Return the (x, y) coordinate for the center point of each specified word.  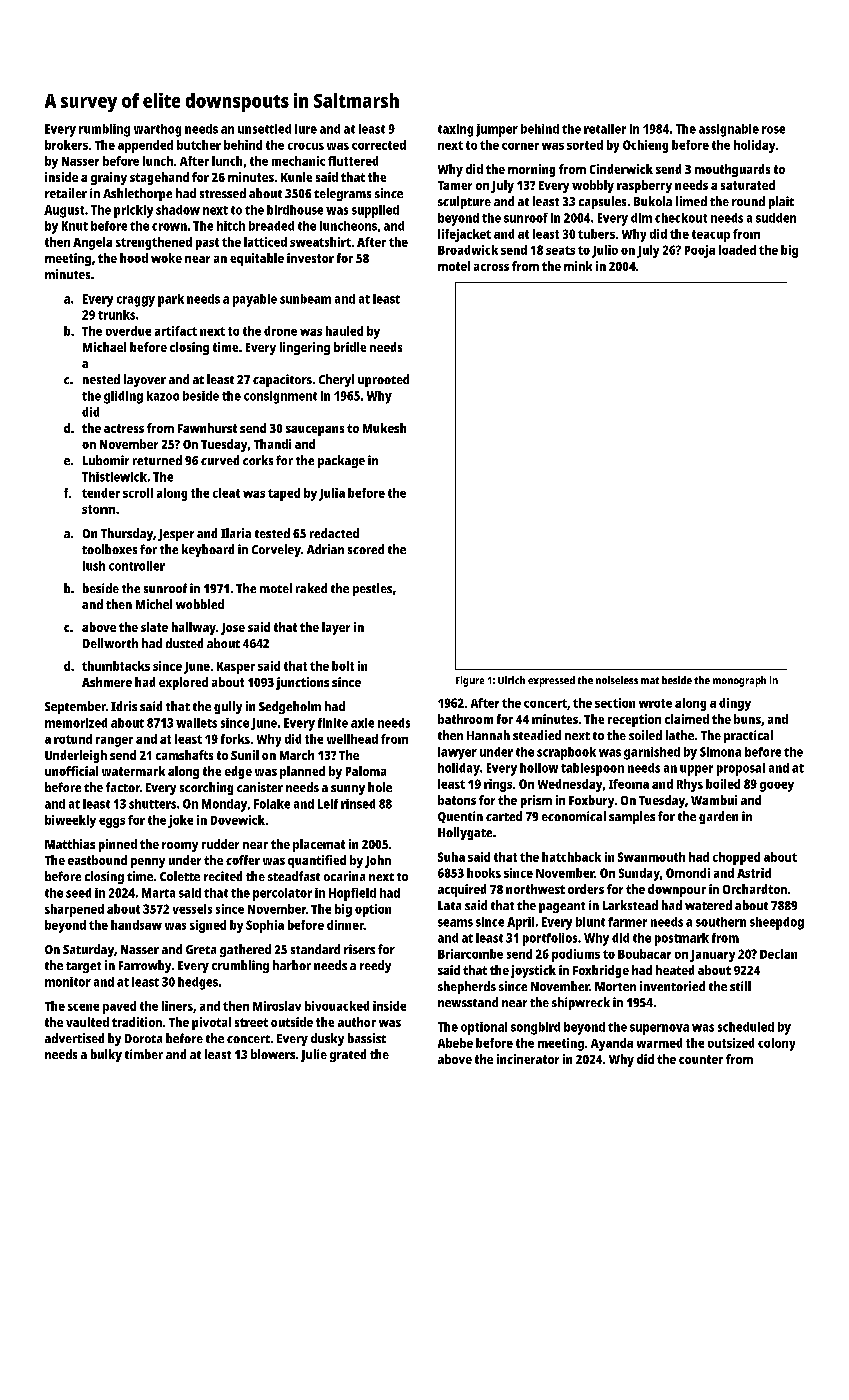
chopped (736, 858)
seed (78, 893)
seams (455, 923)
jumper (497, 130)
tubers (596, 234)
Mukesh (384, 428)
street (251, 1022)
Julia (332, 494)
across (491, 267)
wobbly (593, 186)
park (171, 300)
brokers (66, 145)
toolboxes (109, 549)
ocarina (344, 876)
